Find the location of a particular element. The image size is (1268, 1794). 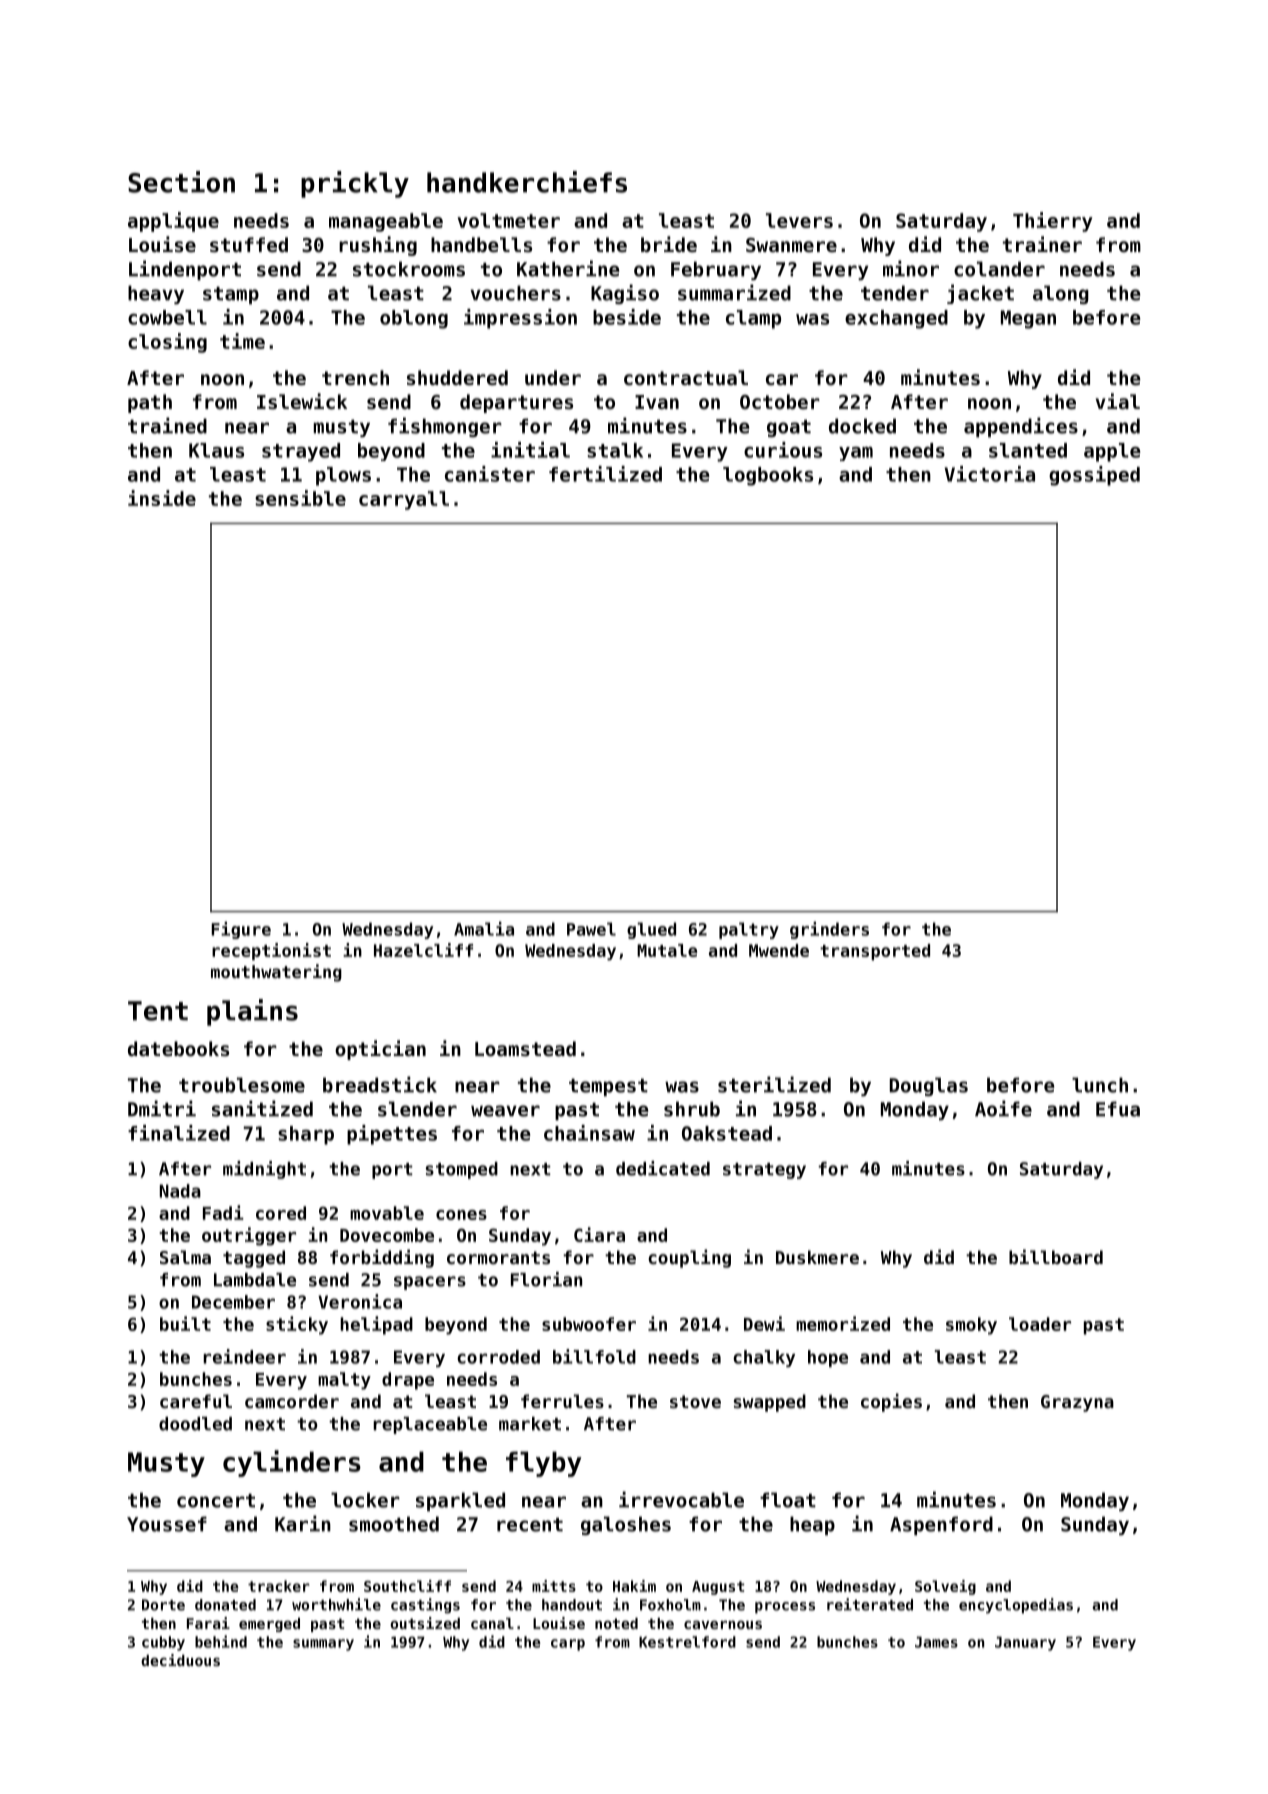

carp is located at coordinates (568, 1645).
